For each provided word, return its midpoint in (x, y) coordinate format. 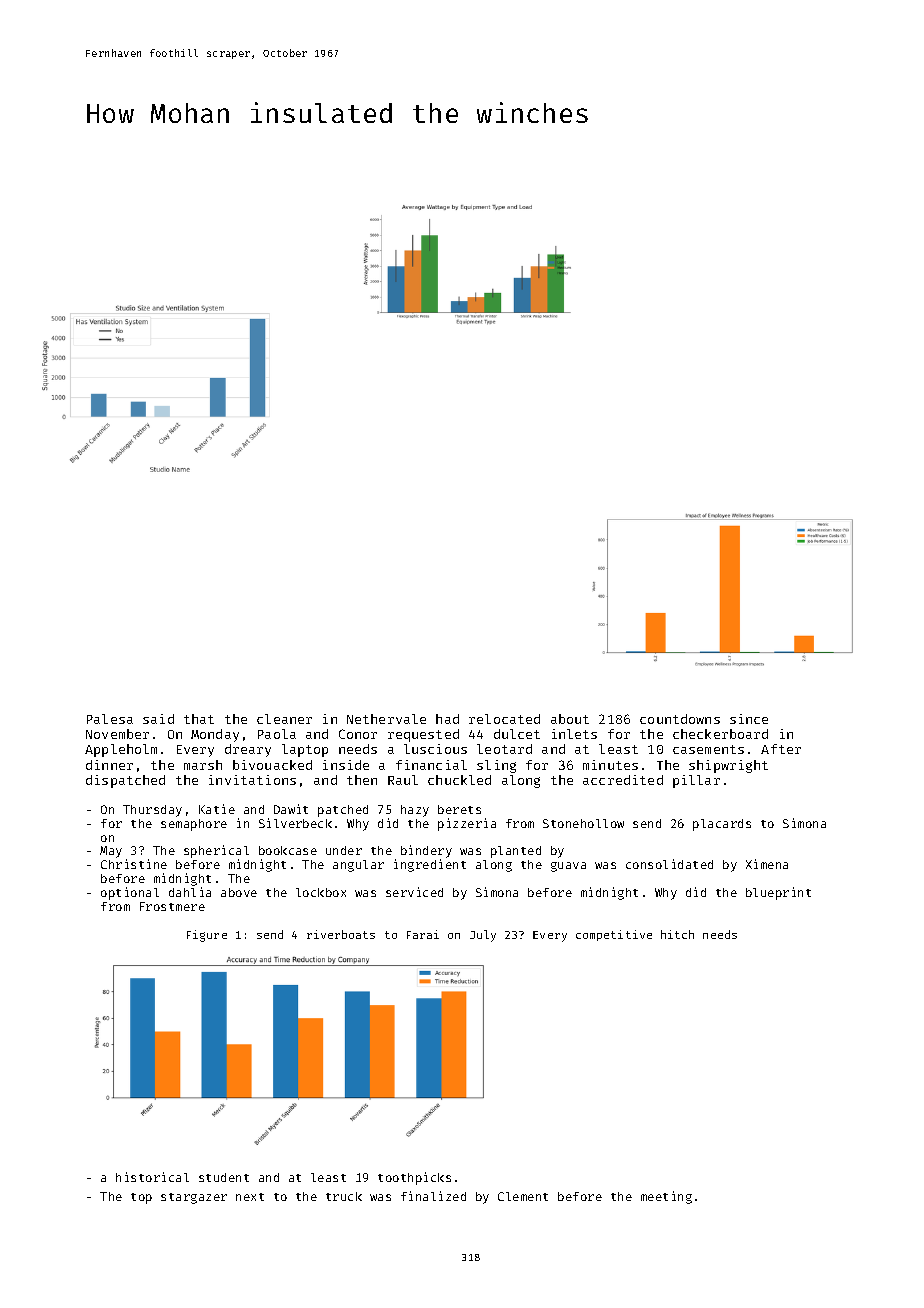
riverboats (341, 934)
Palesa (110, 719)
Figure (207, 936)
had (447, 719)
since (749, 719)
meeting (666, 1197)
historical (152, 1177)
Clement (523, 1196)
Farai (423, 934)
